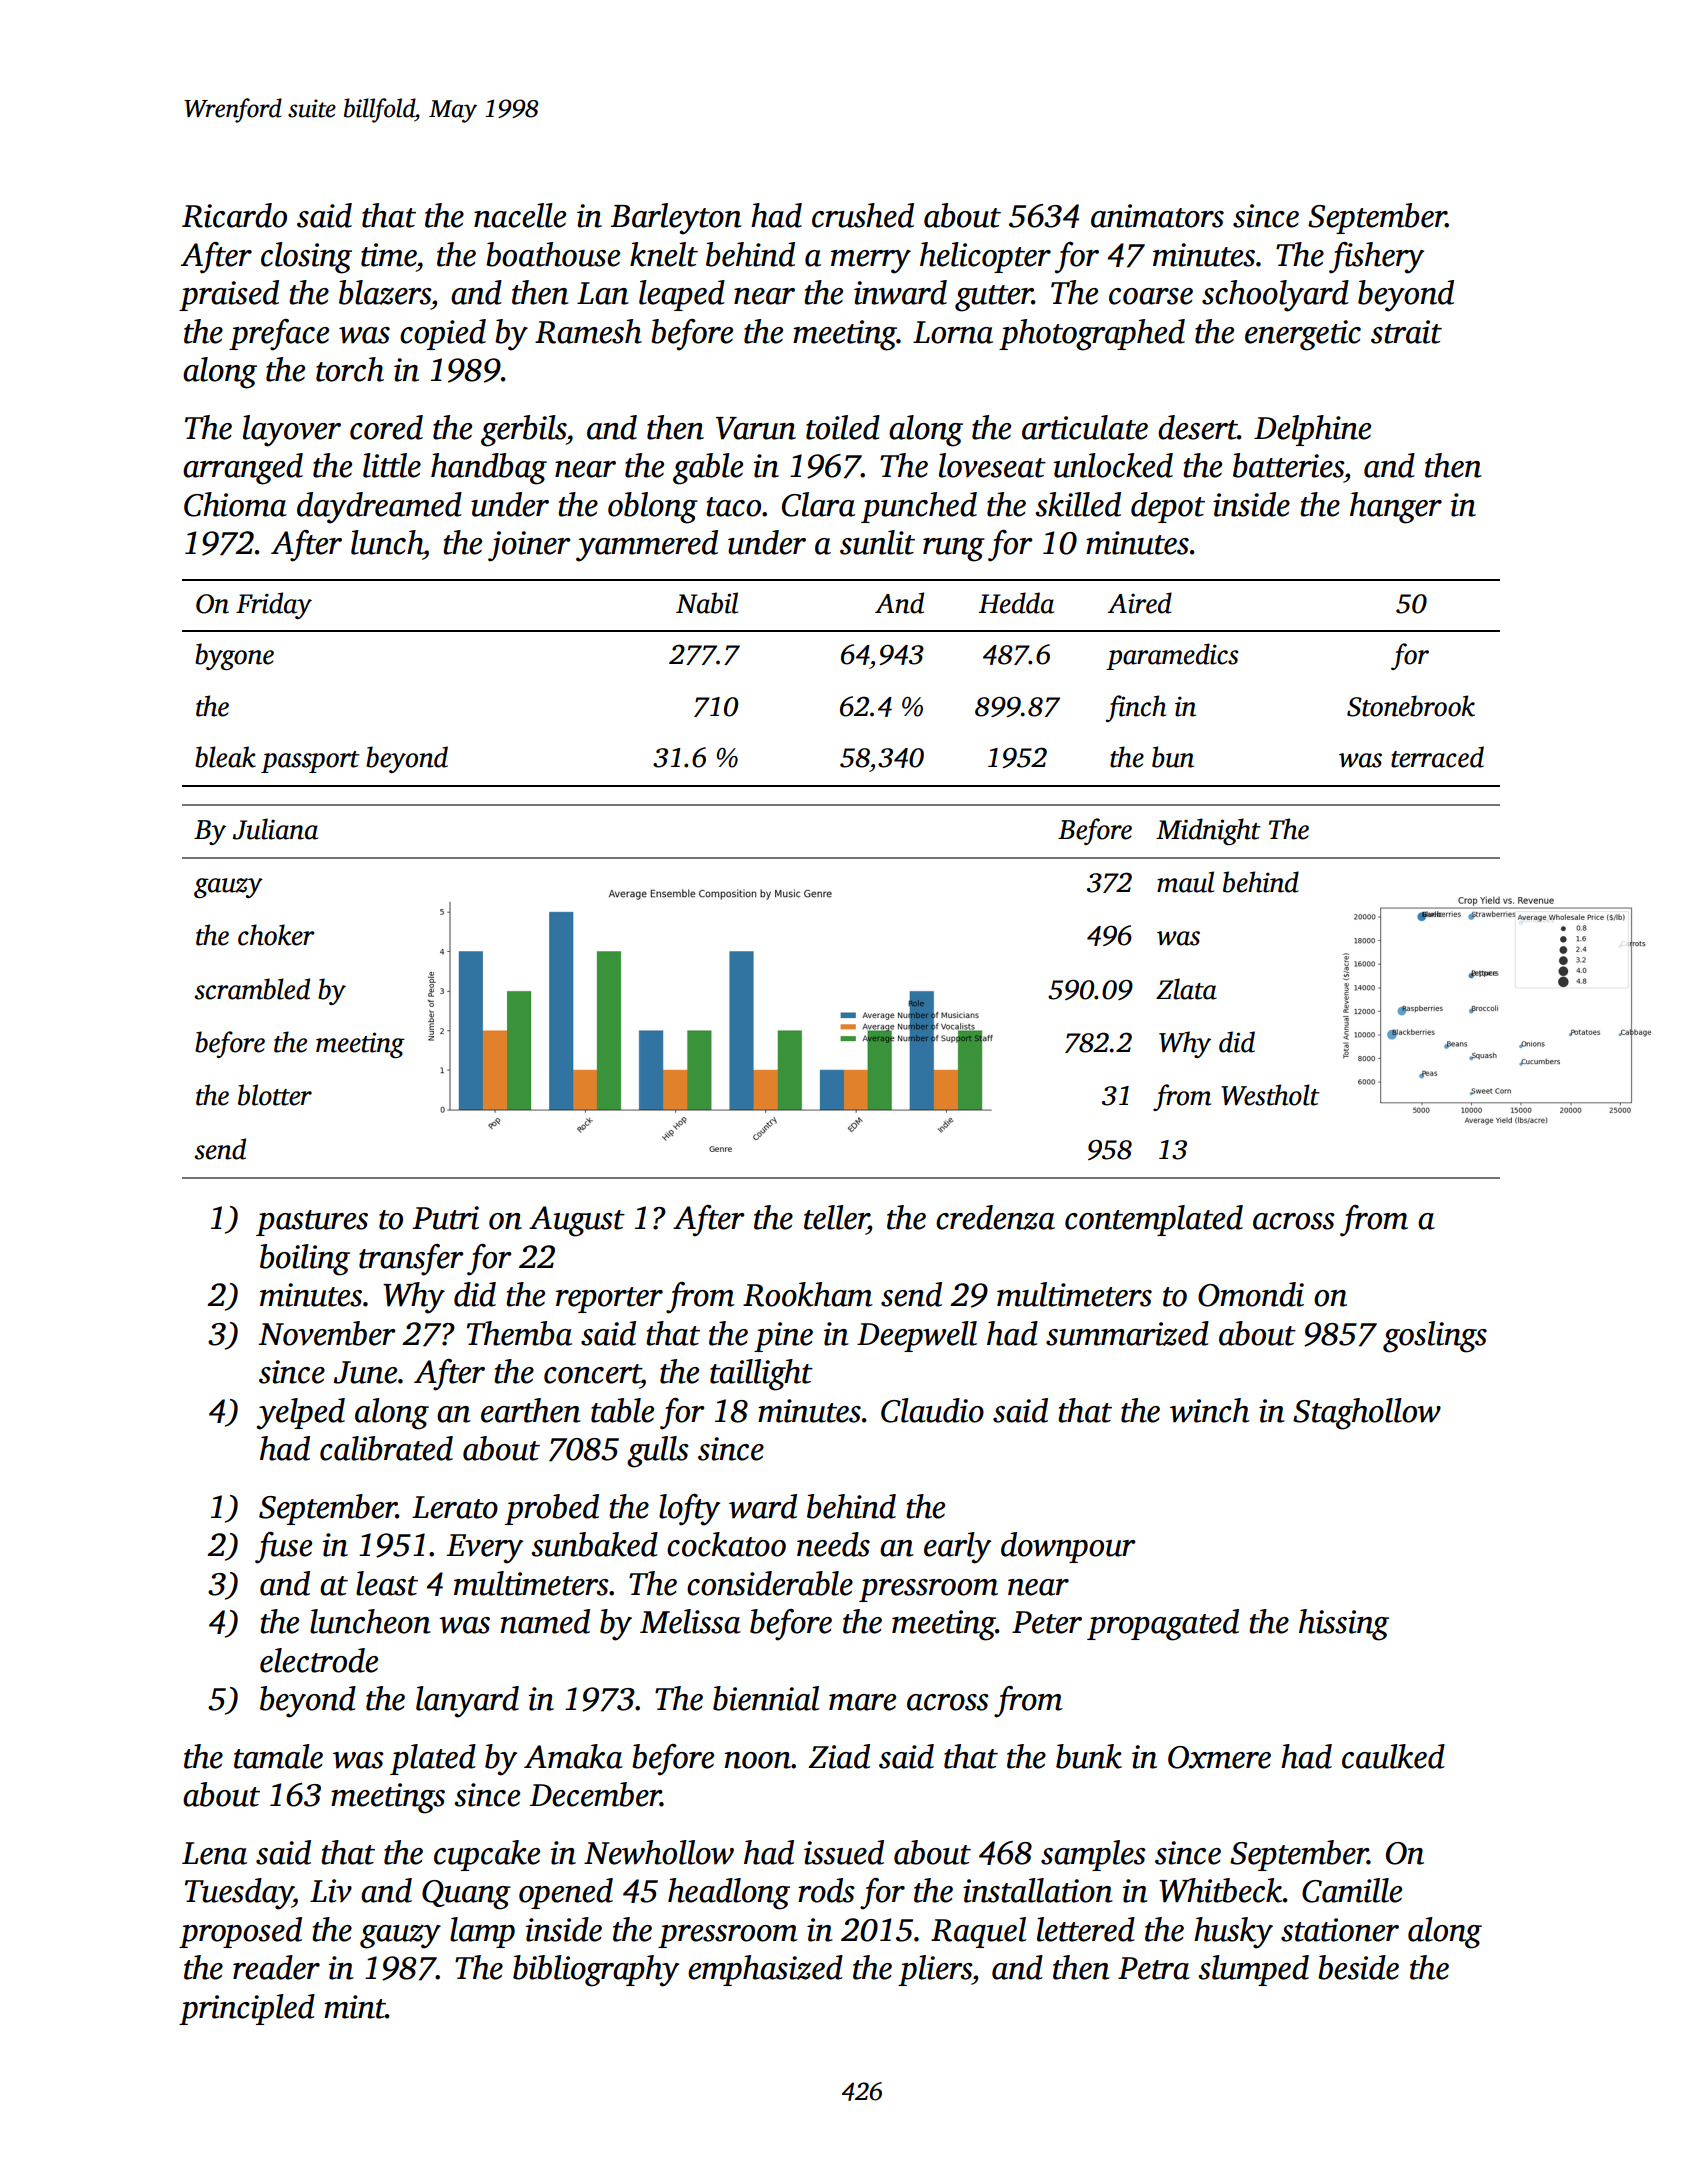 Image resolution: width=1683 pixels, height=2178 pixels. What do you see at coordinates (843, 427) in the document?
I see `toiled` at bounding box center [843, 427].
